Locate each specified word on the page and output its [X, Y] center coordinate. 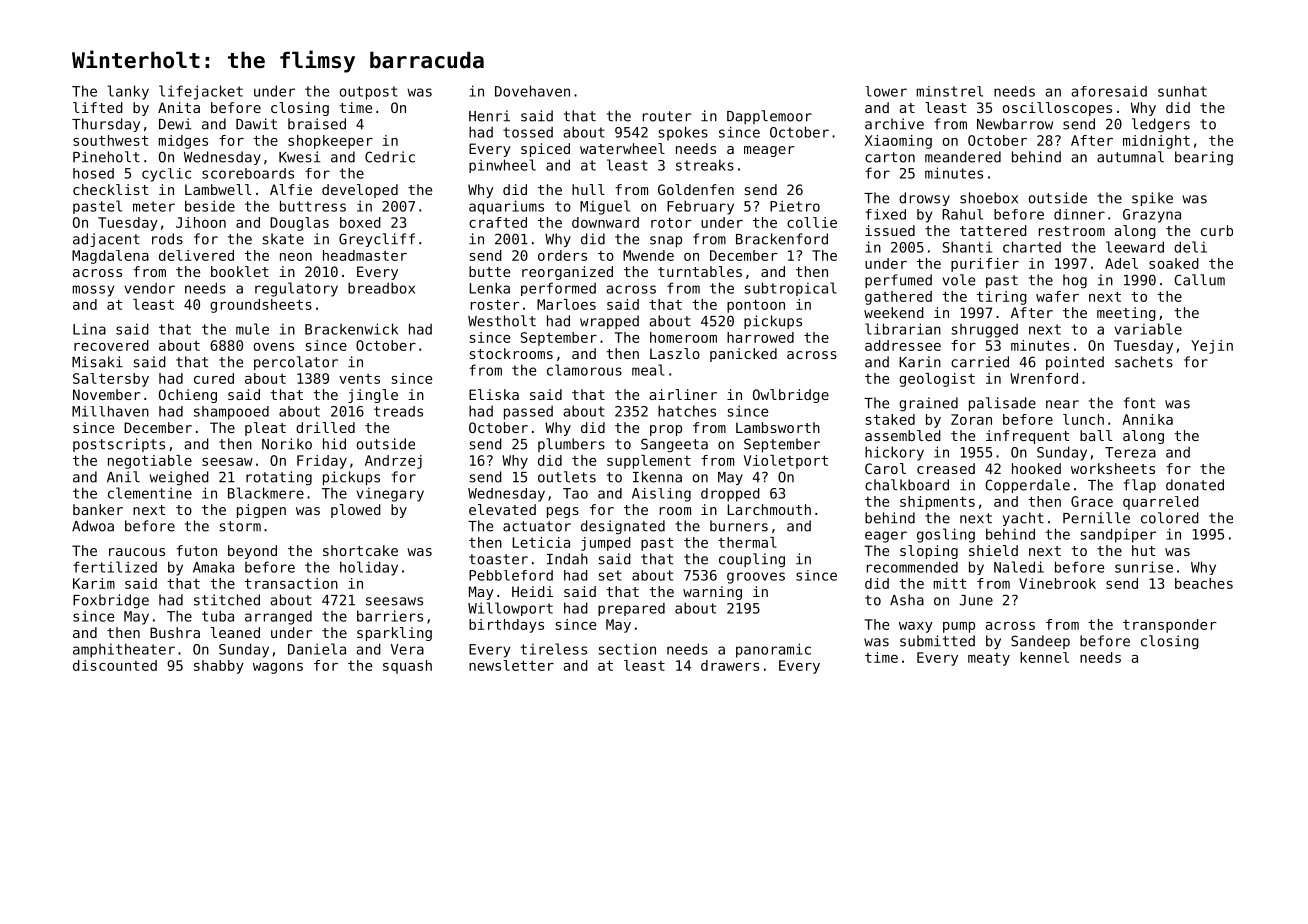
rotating [279, 478]
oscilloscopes [1057, 109]
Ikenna [657, 477]
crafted [498, 222]
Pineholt [106, 157]
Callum [1199, 280]
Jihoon [201, 222]
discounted [115, 665]
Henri [489, 116]
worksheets [1113, 468]
